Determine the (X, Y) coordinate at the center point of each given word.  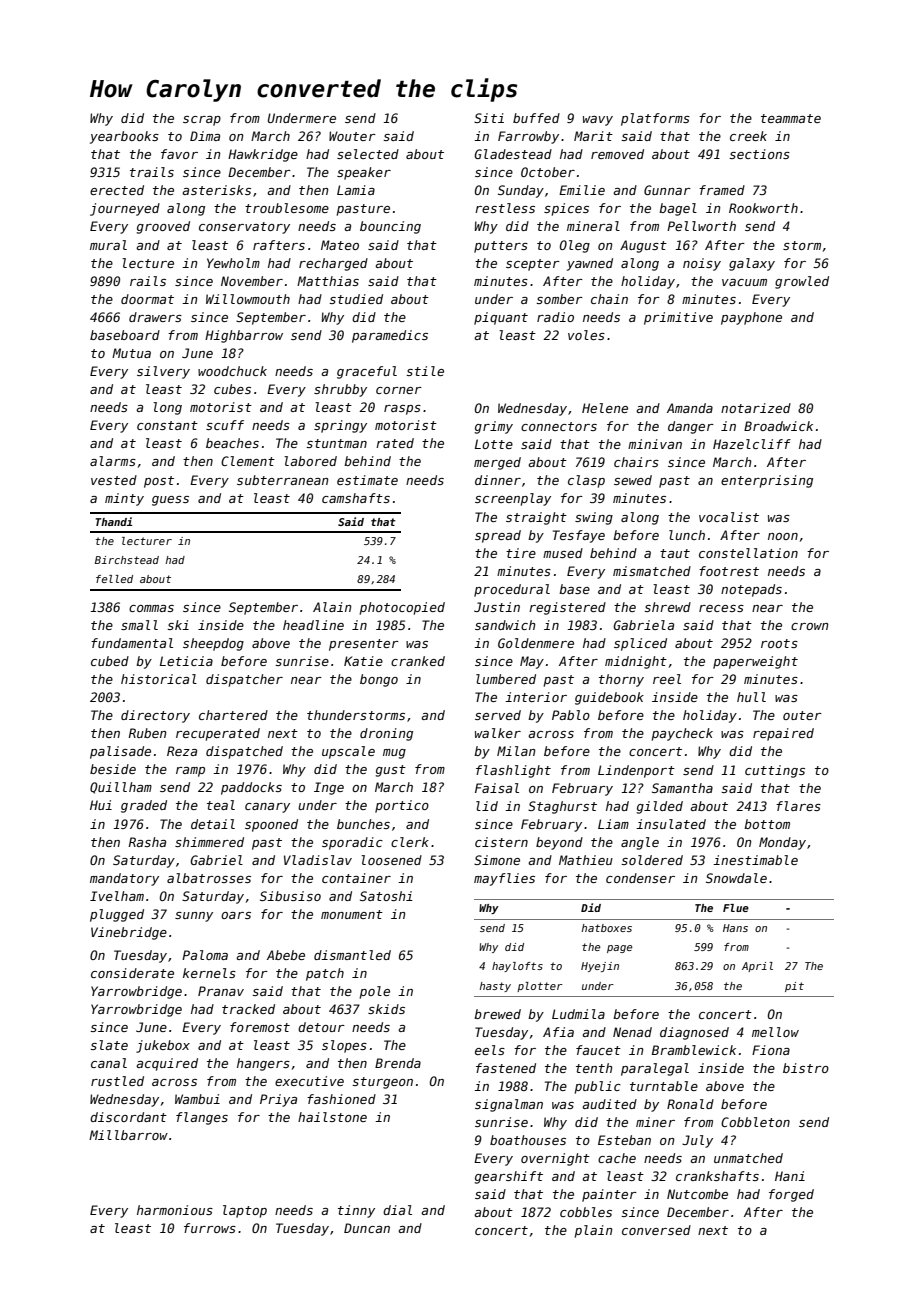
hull (751, 697)
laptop (245, 1211)
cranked (418, 661)
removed (617, 154)
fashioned (341, 1099)
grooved (163, 227)
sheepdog (213, 644)
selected (368, 154)
